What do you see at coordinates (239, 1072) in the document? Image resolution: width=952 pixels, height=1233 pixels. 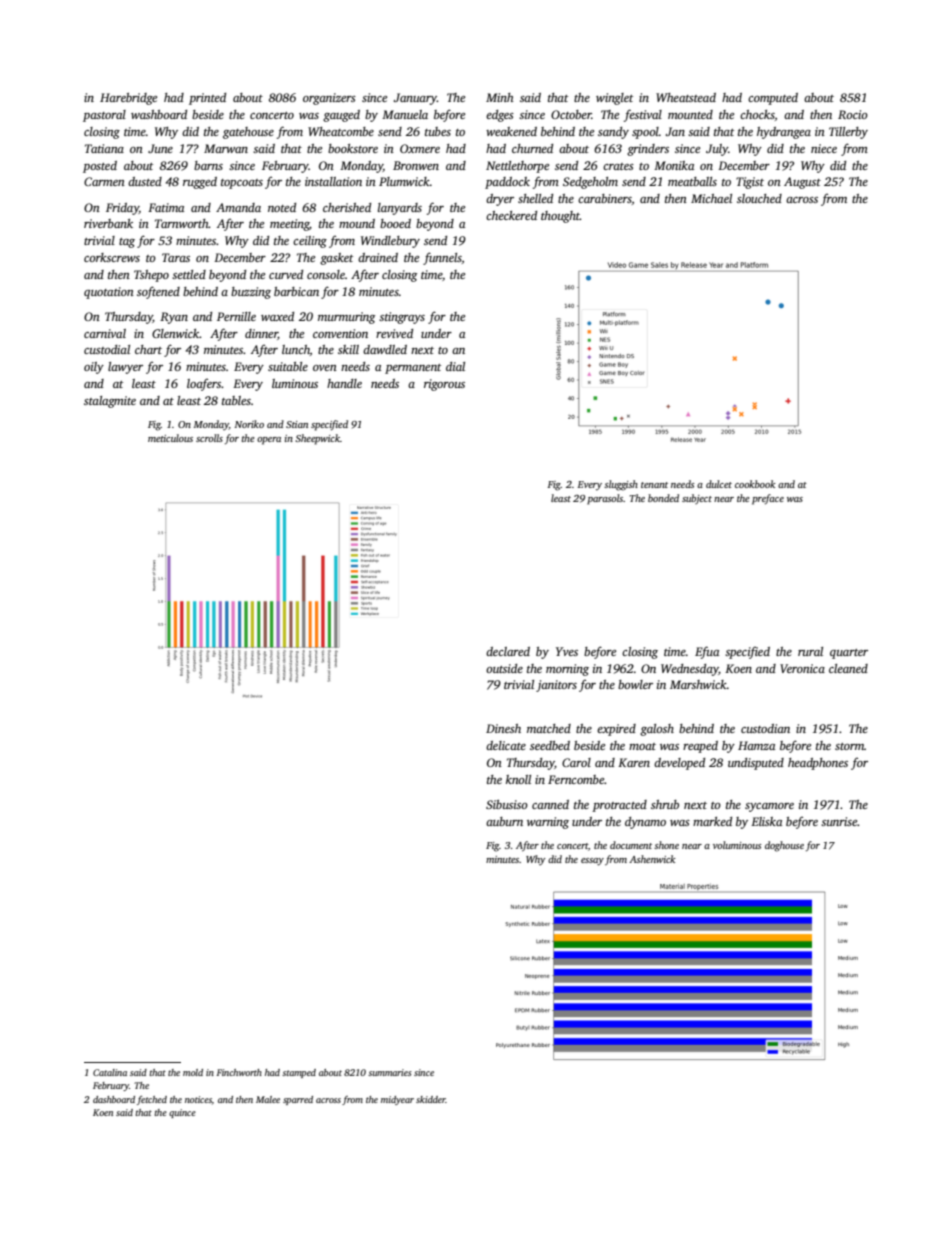 I see `Finchworth` at bounding box center [239, 1072].
